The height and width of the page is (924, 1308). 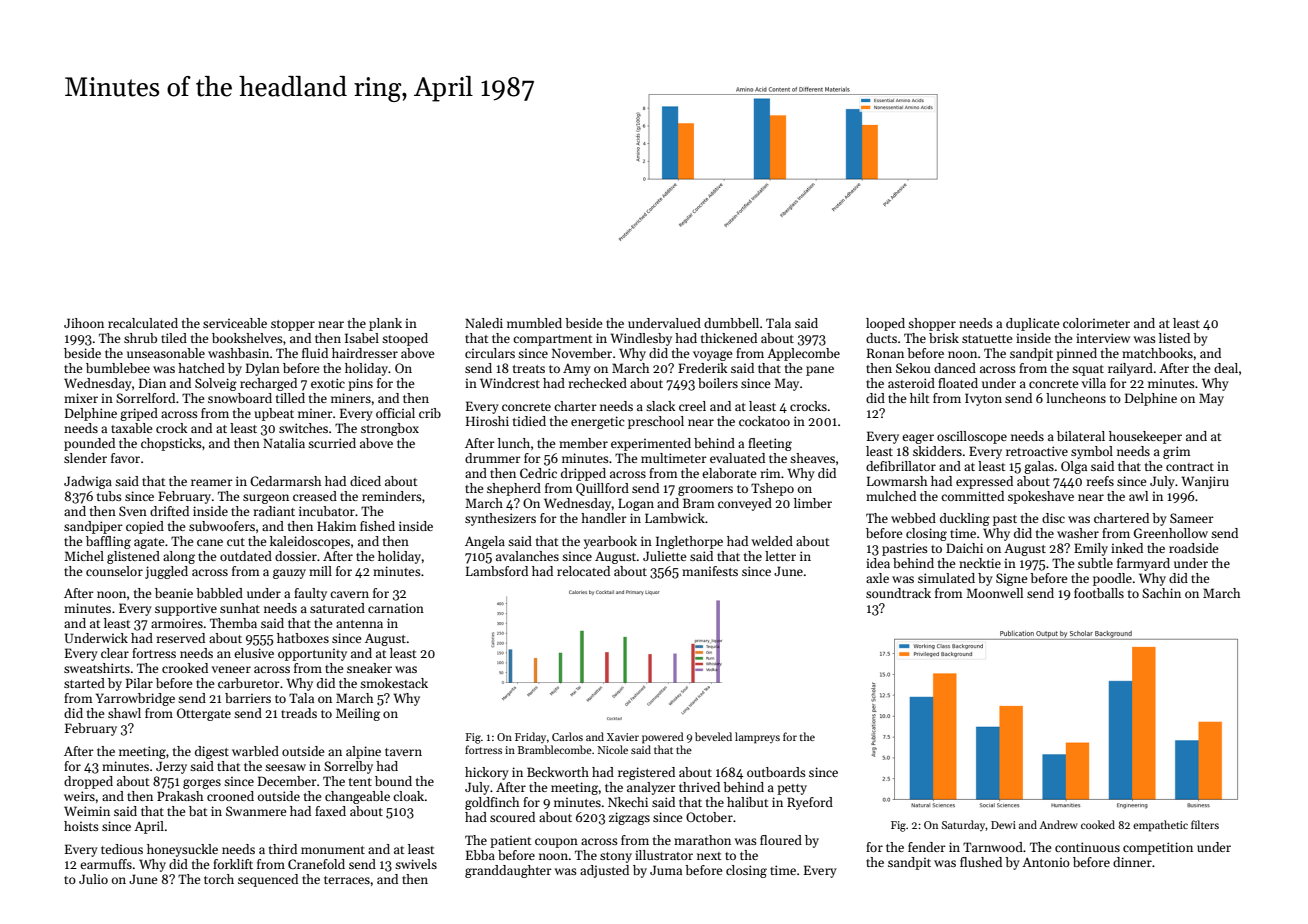 What do you see at coordinates (171, 444) in the page?
I see `chopsticks` at bounding box center [171, 444].
